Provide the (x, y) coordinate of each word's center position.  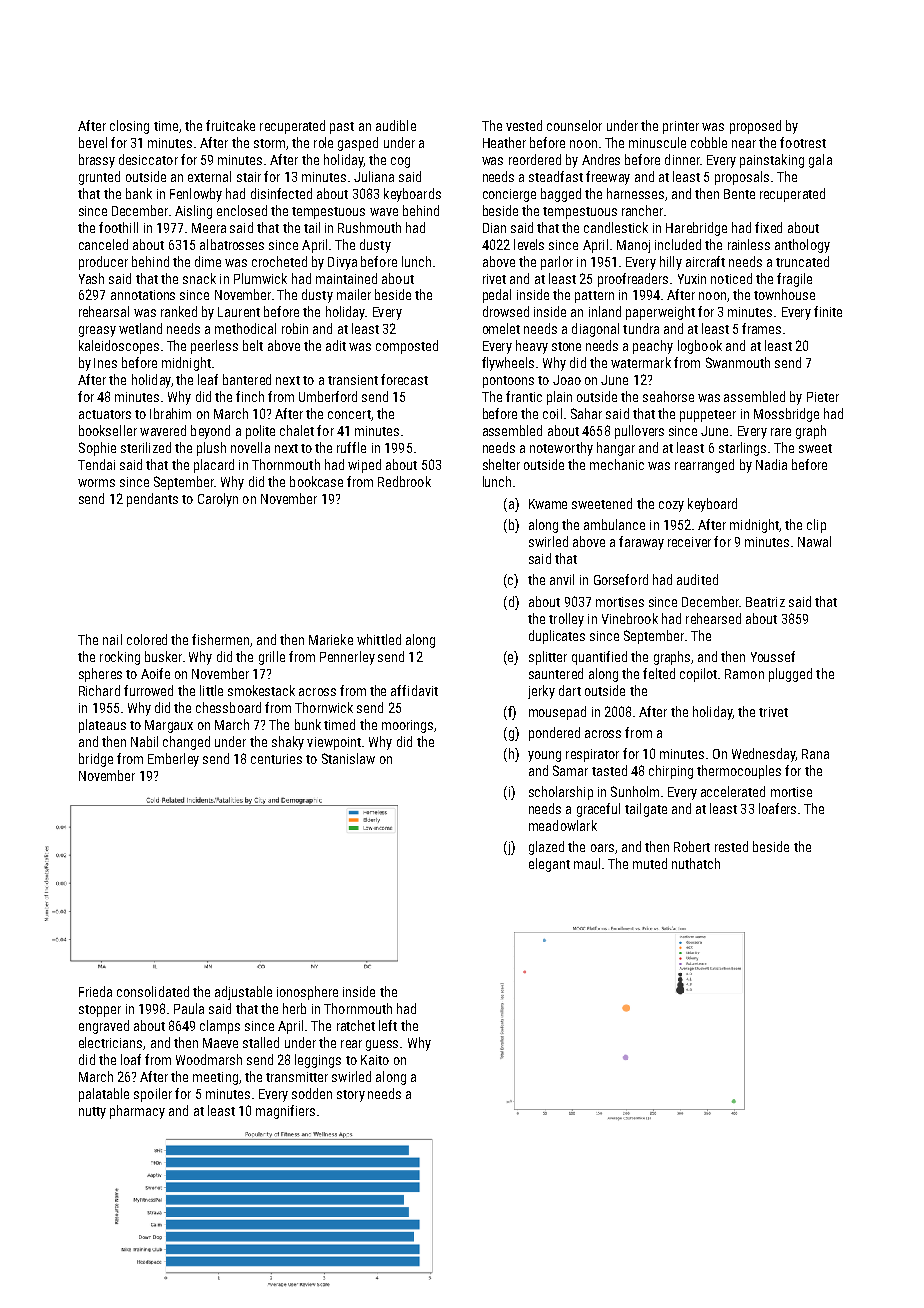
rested (731, 846)
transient (353, 380)
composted (407, 347)
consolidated (153, 991)
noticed (731, 278)
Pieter (823, 397)
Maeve (220, 1043)
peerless (214, 347)
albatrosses (232, 244)
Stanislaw (348, 758)
